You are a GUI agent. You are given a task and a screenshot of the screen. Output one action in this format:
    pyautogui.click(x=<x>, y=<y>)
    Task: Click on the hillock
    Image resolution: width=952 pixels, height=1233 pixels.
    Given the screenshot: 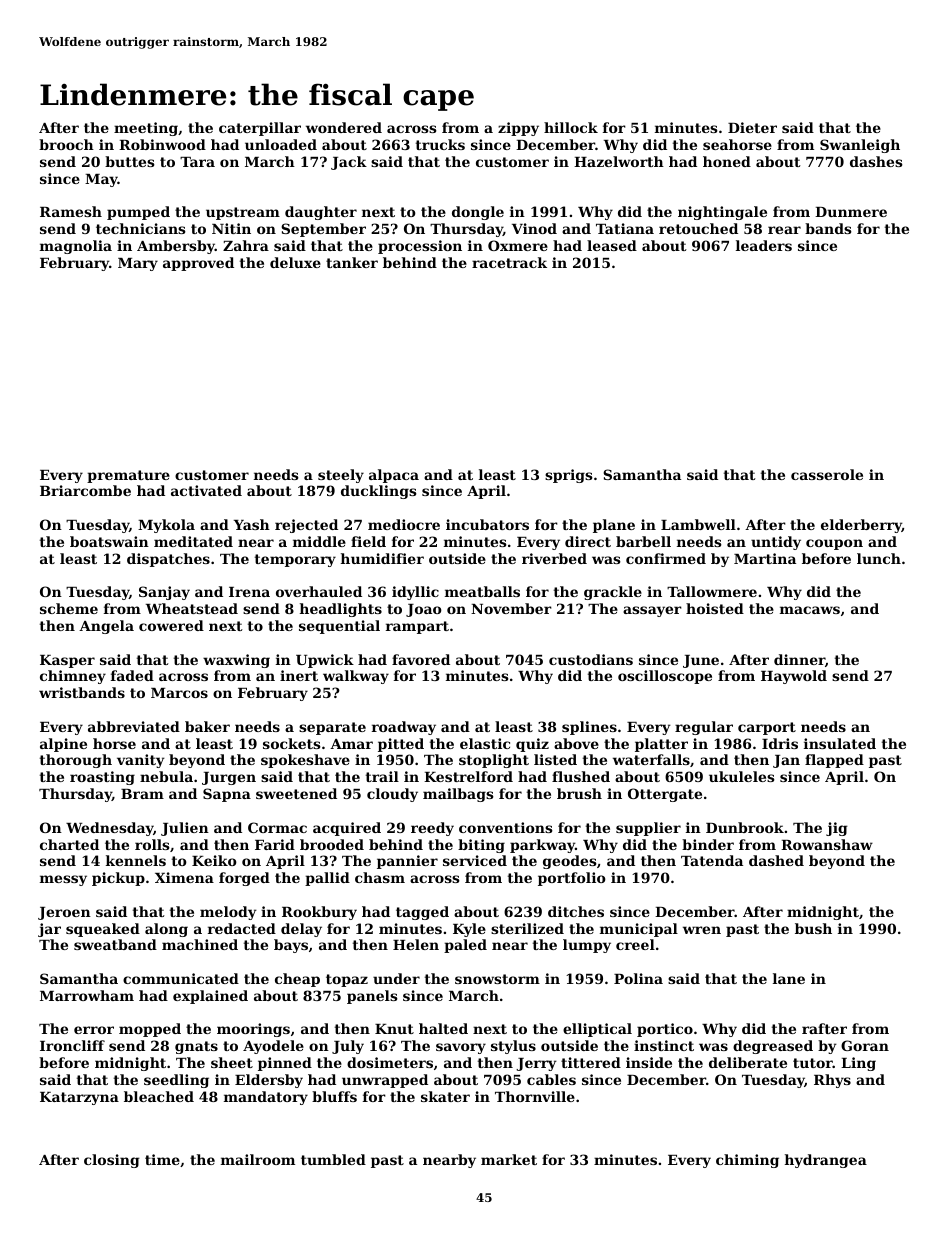 What is the action you would take?
    pyautogui.click(x=571, y=127)
